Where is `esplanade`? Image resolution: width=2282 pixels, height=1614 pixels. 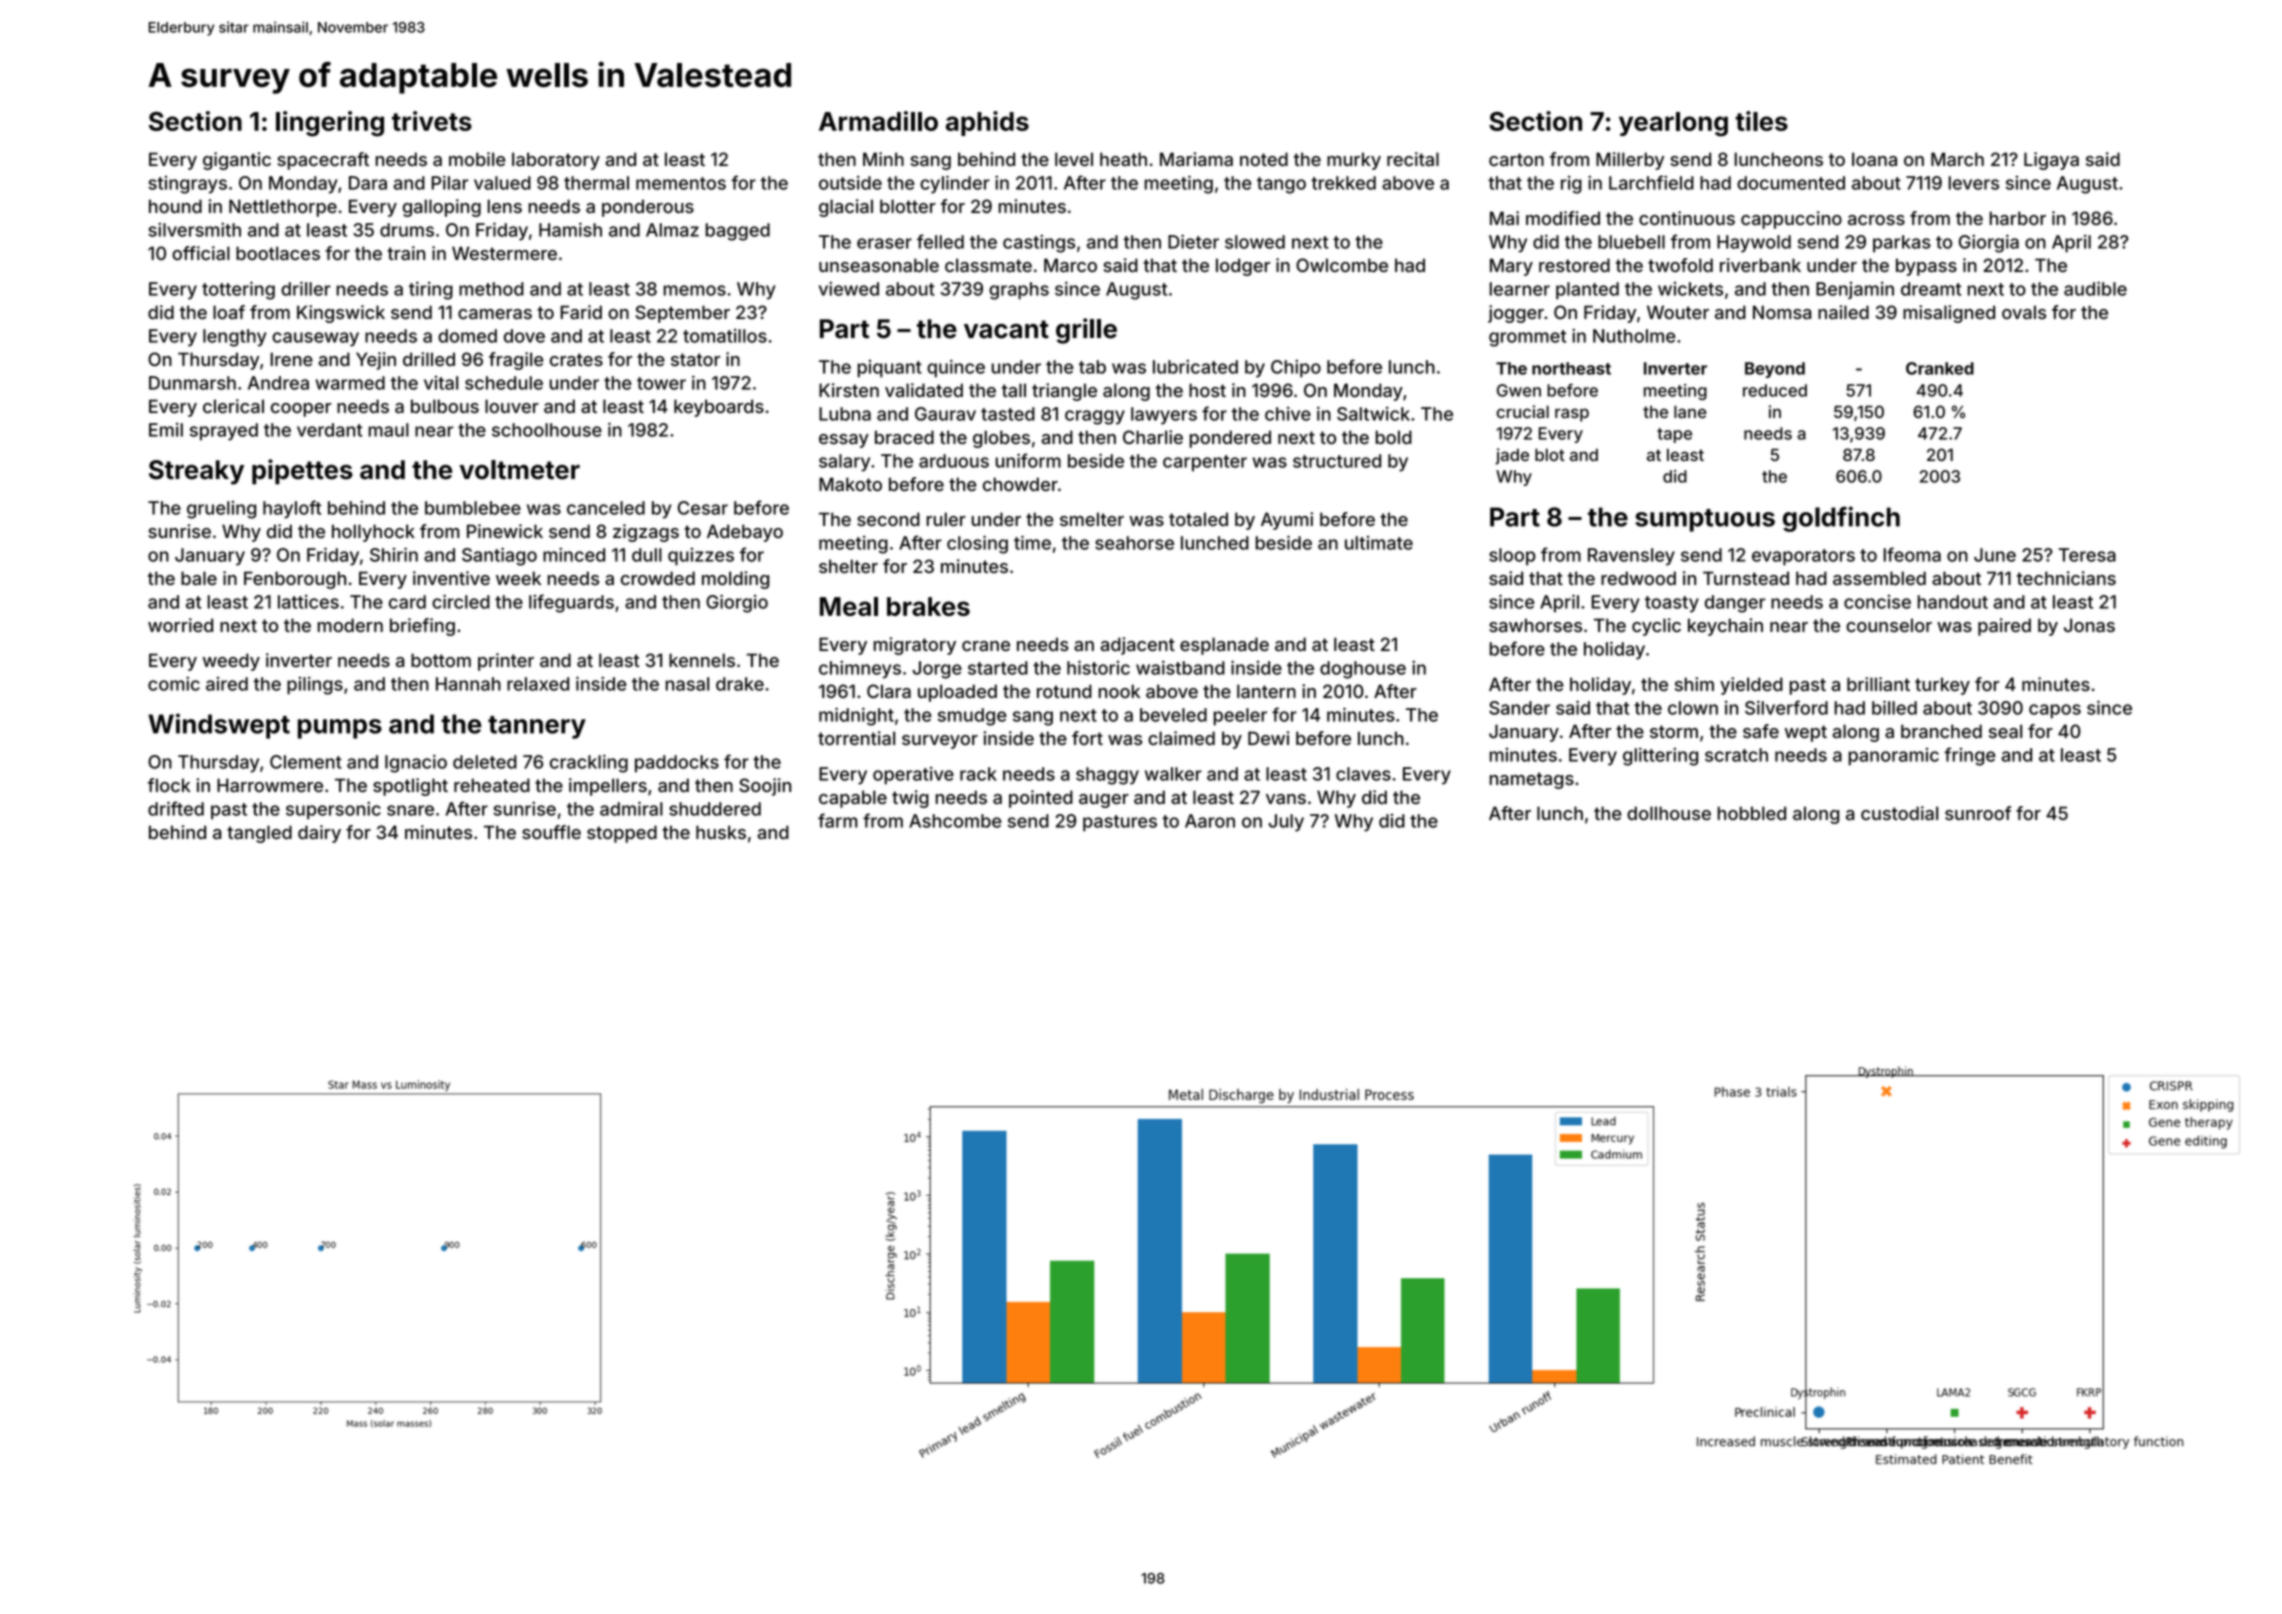 esplanade is located at coordinates (1224, 646).
